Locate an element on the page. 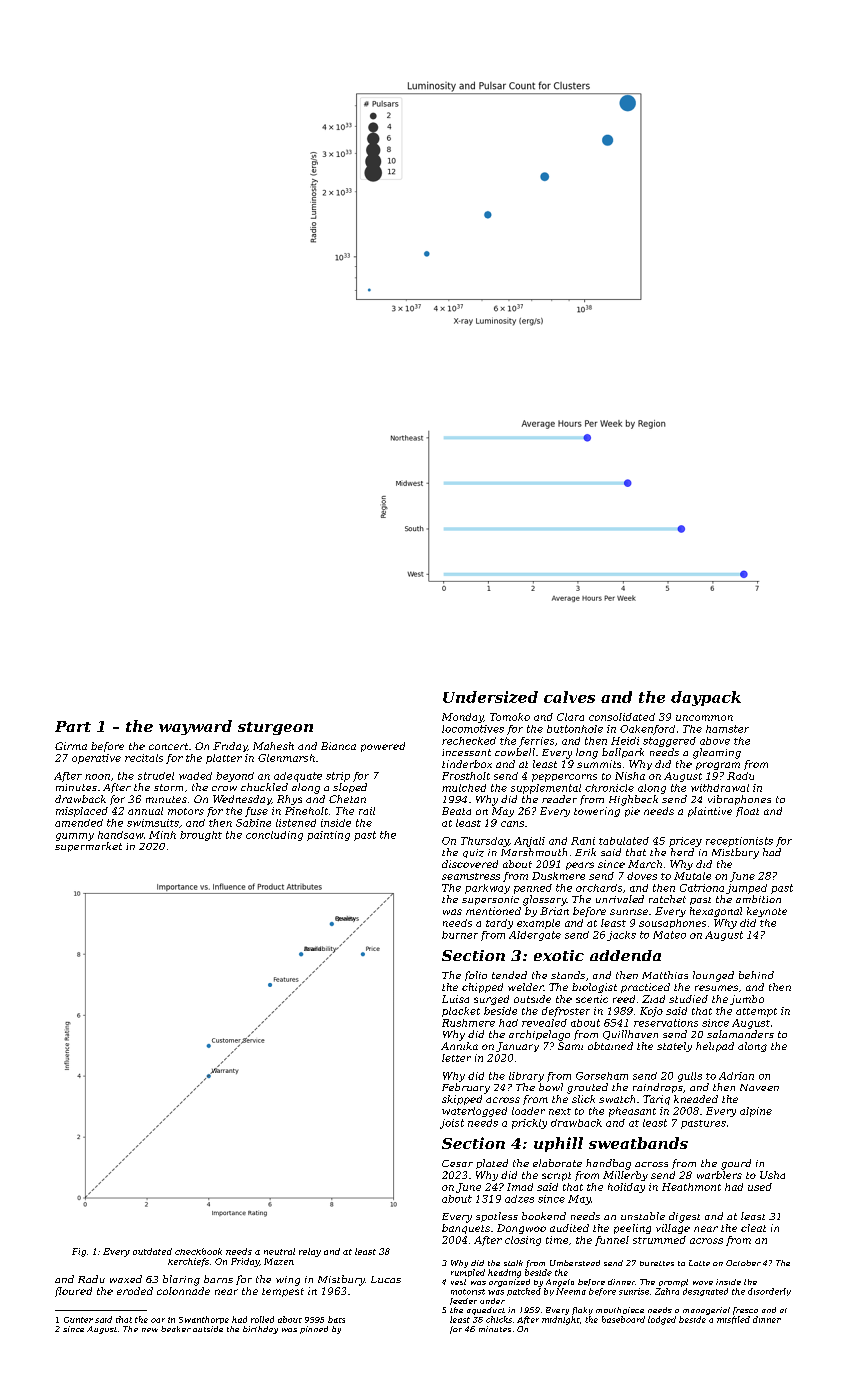  brought is located at coordinates (201, 836).
